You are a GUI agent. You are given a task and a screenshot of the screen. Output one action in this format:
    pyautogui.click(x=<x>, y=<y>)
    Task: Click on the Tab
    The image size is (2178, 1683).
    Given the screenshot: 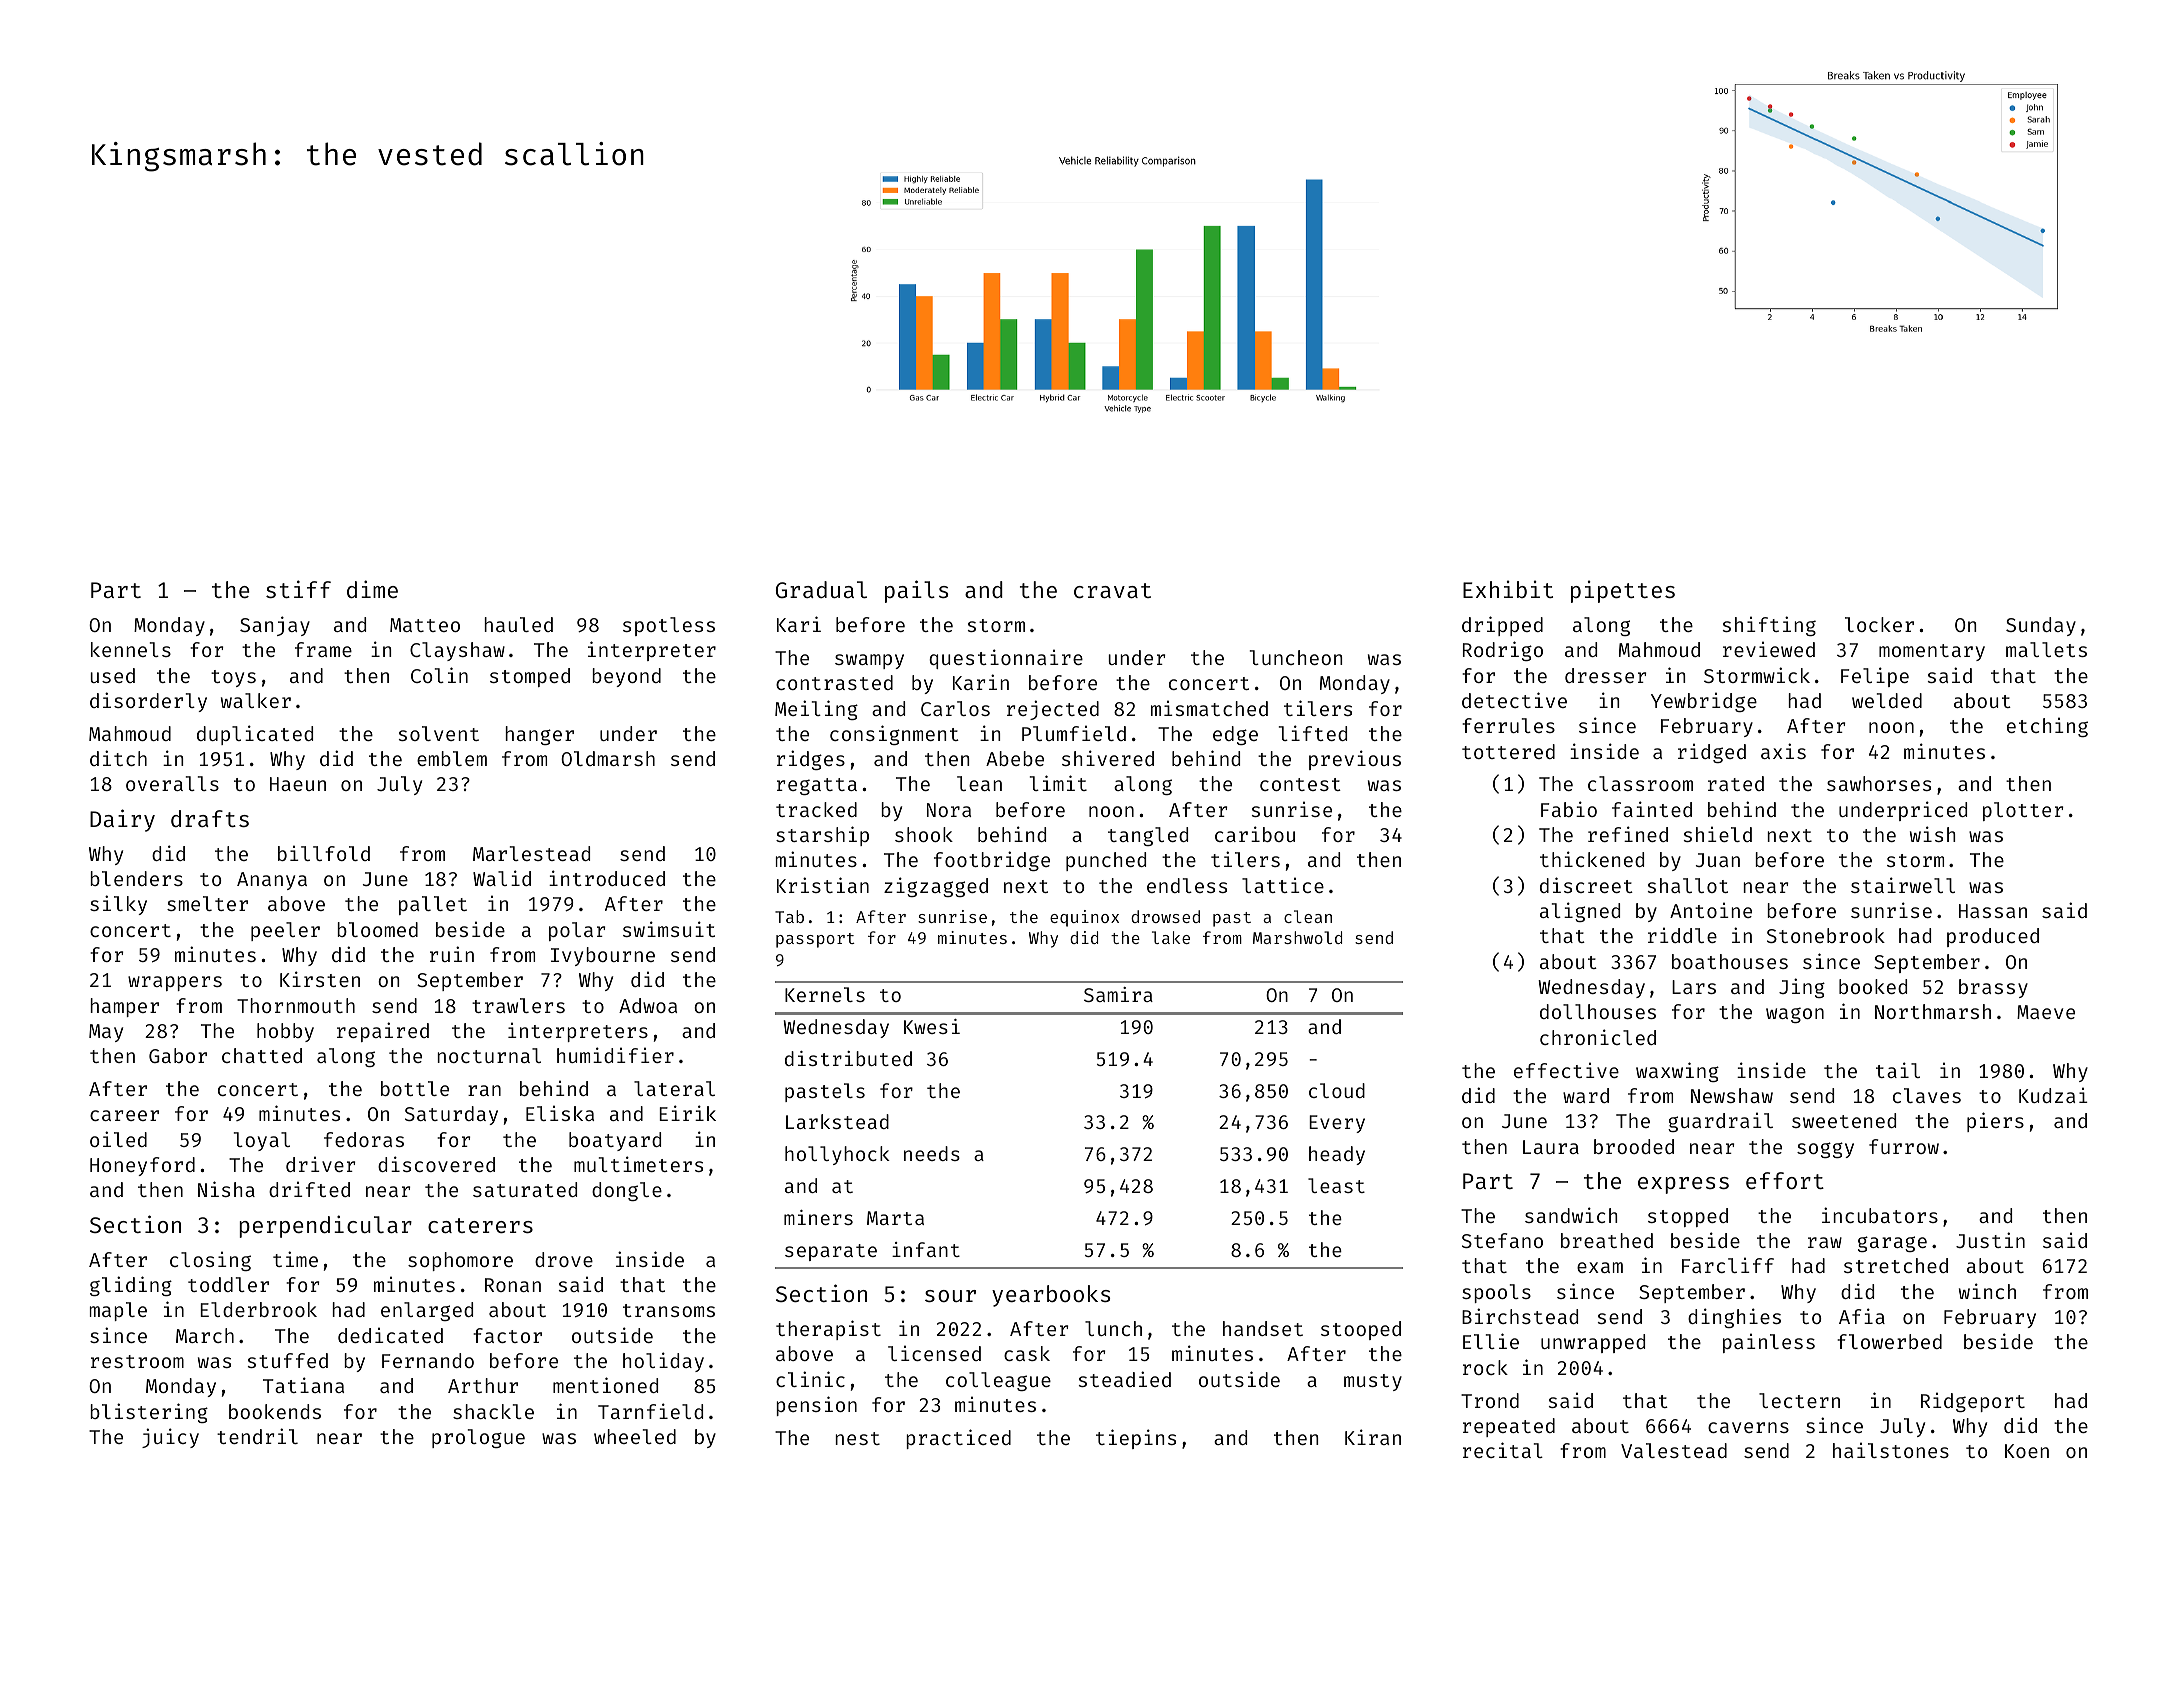 What is the action you would take?
    pyautogui.click(x=789, y=916)
